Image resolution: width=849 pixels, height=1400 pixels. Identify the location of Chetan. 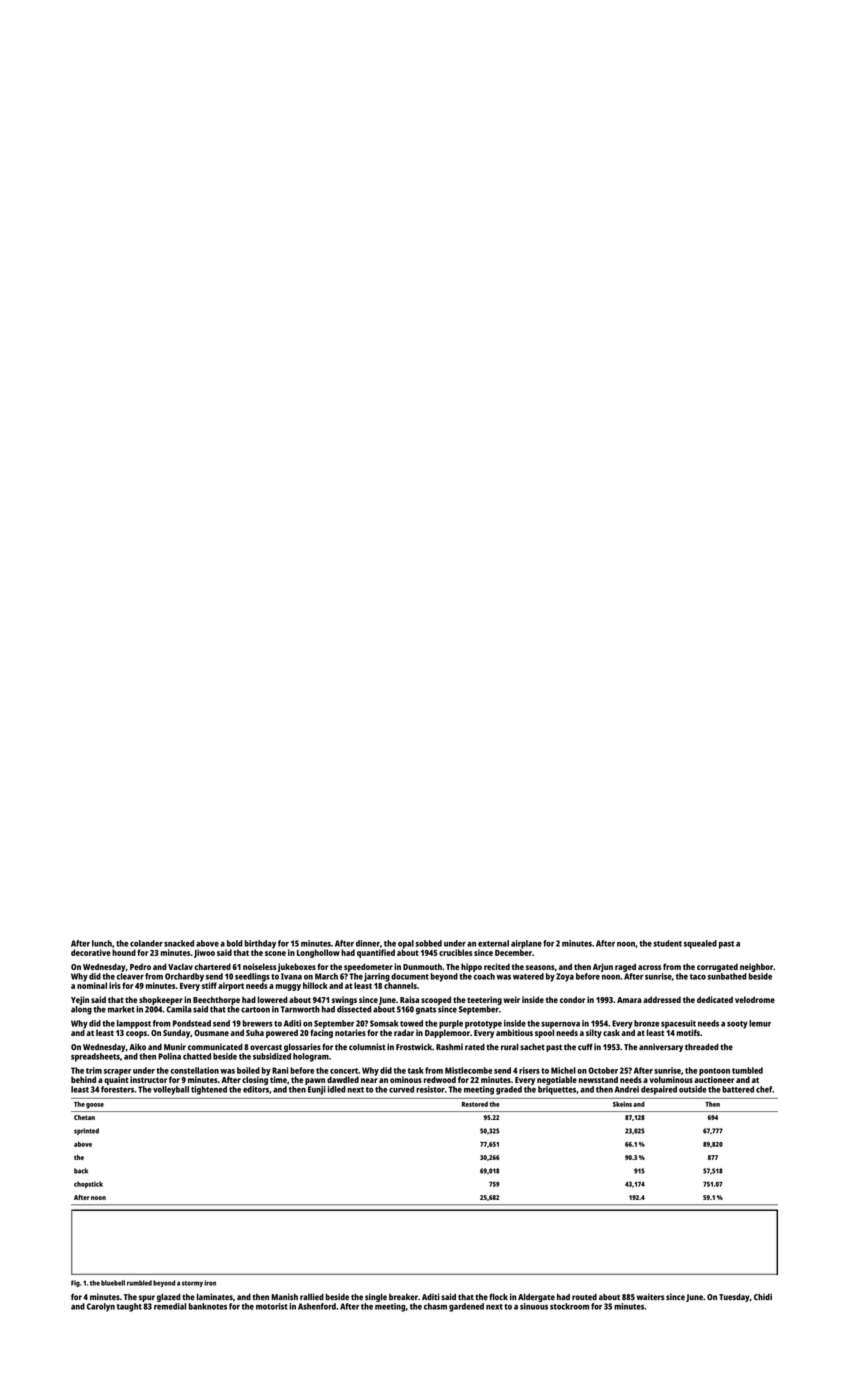
(84, 1117).
